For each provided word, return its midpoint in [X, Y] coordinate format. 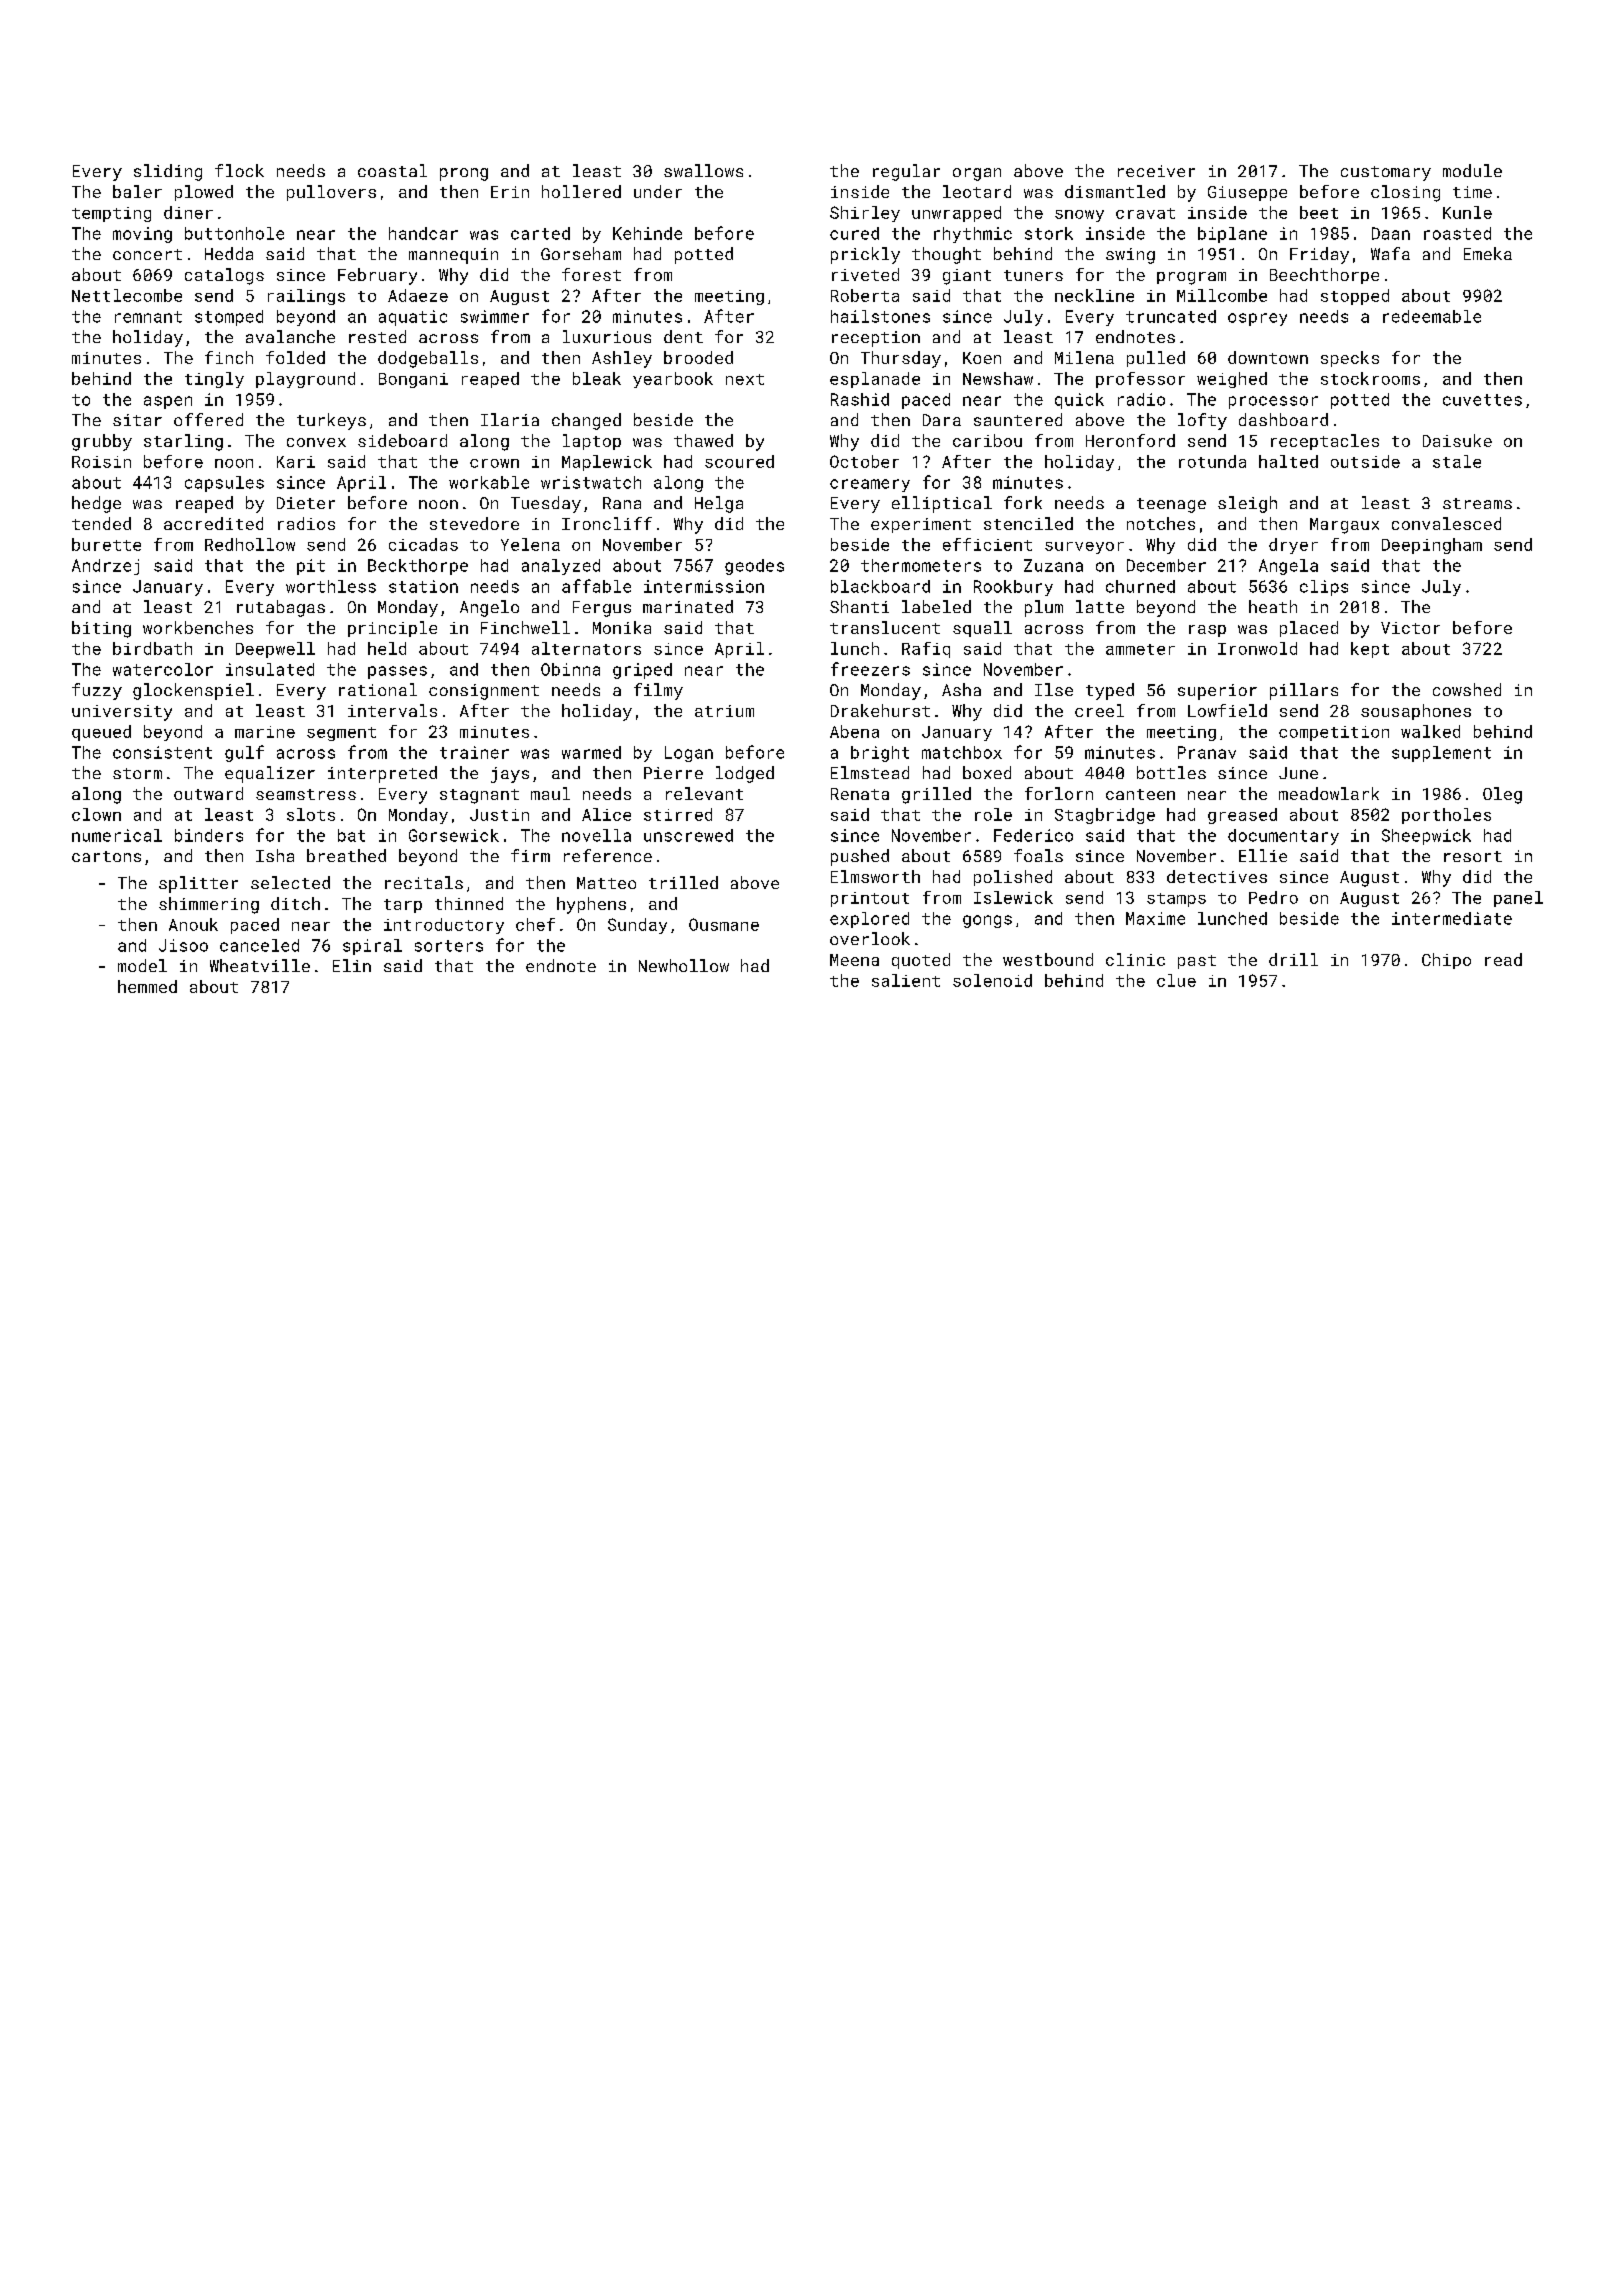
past [1197, 962]
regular [906, 172]
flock [239, 170]
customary [1386, 173]
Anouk [193, 924]
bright [880, 754]
